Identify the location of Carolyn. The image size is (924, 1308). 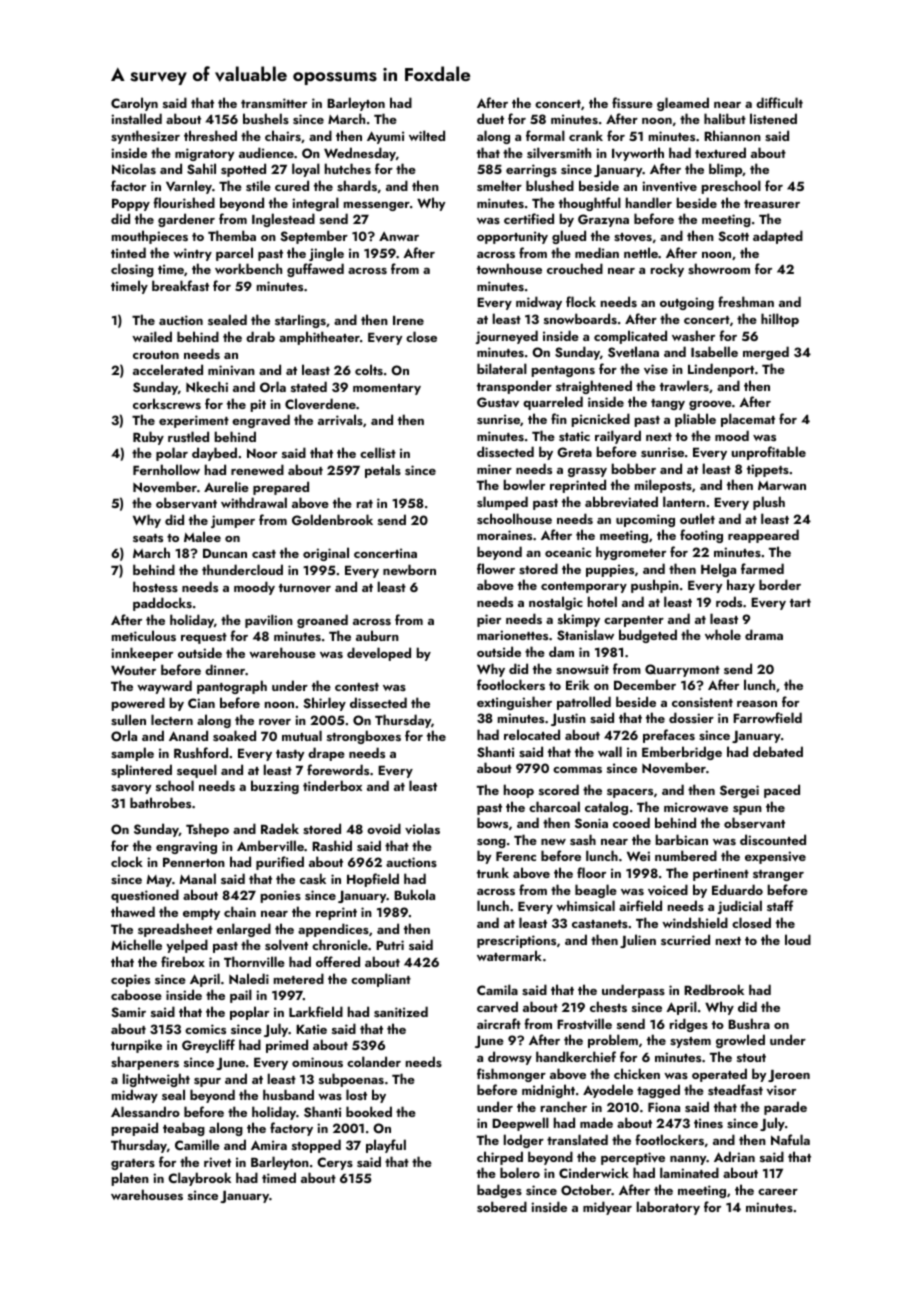
(134, 104).
